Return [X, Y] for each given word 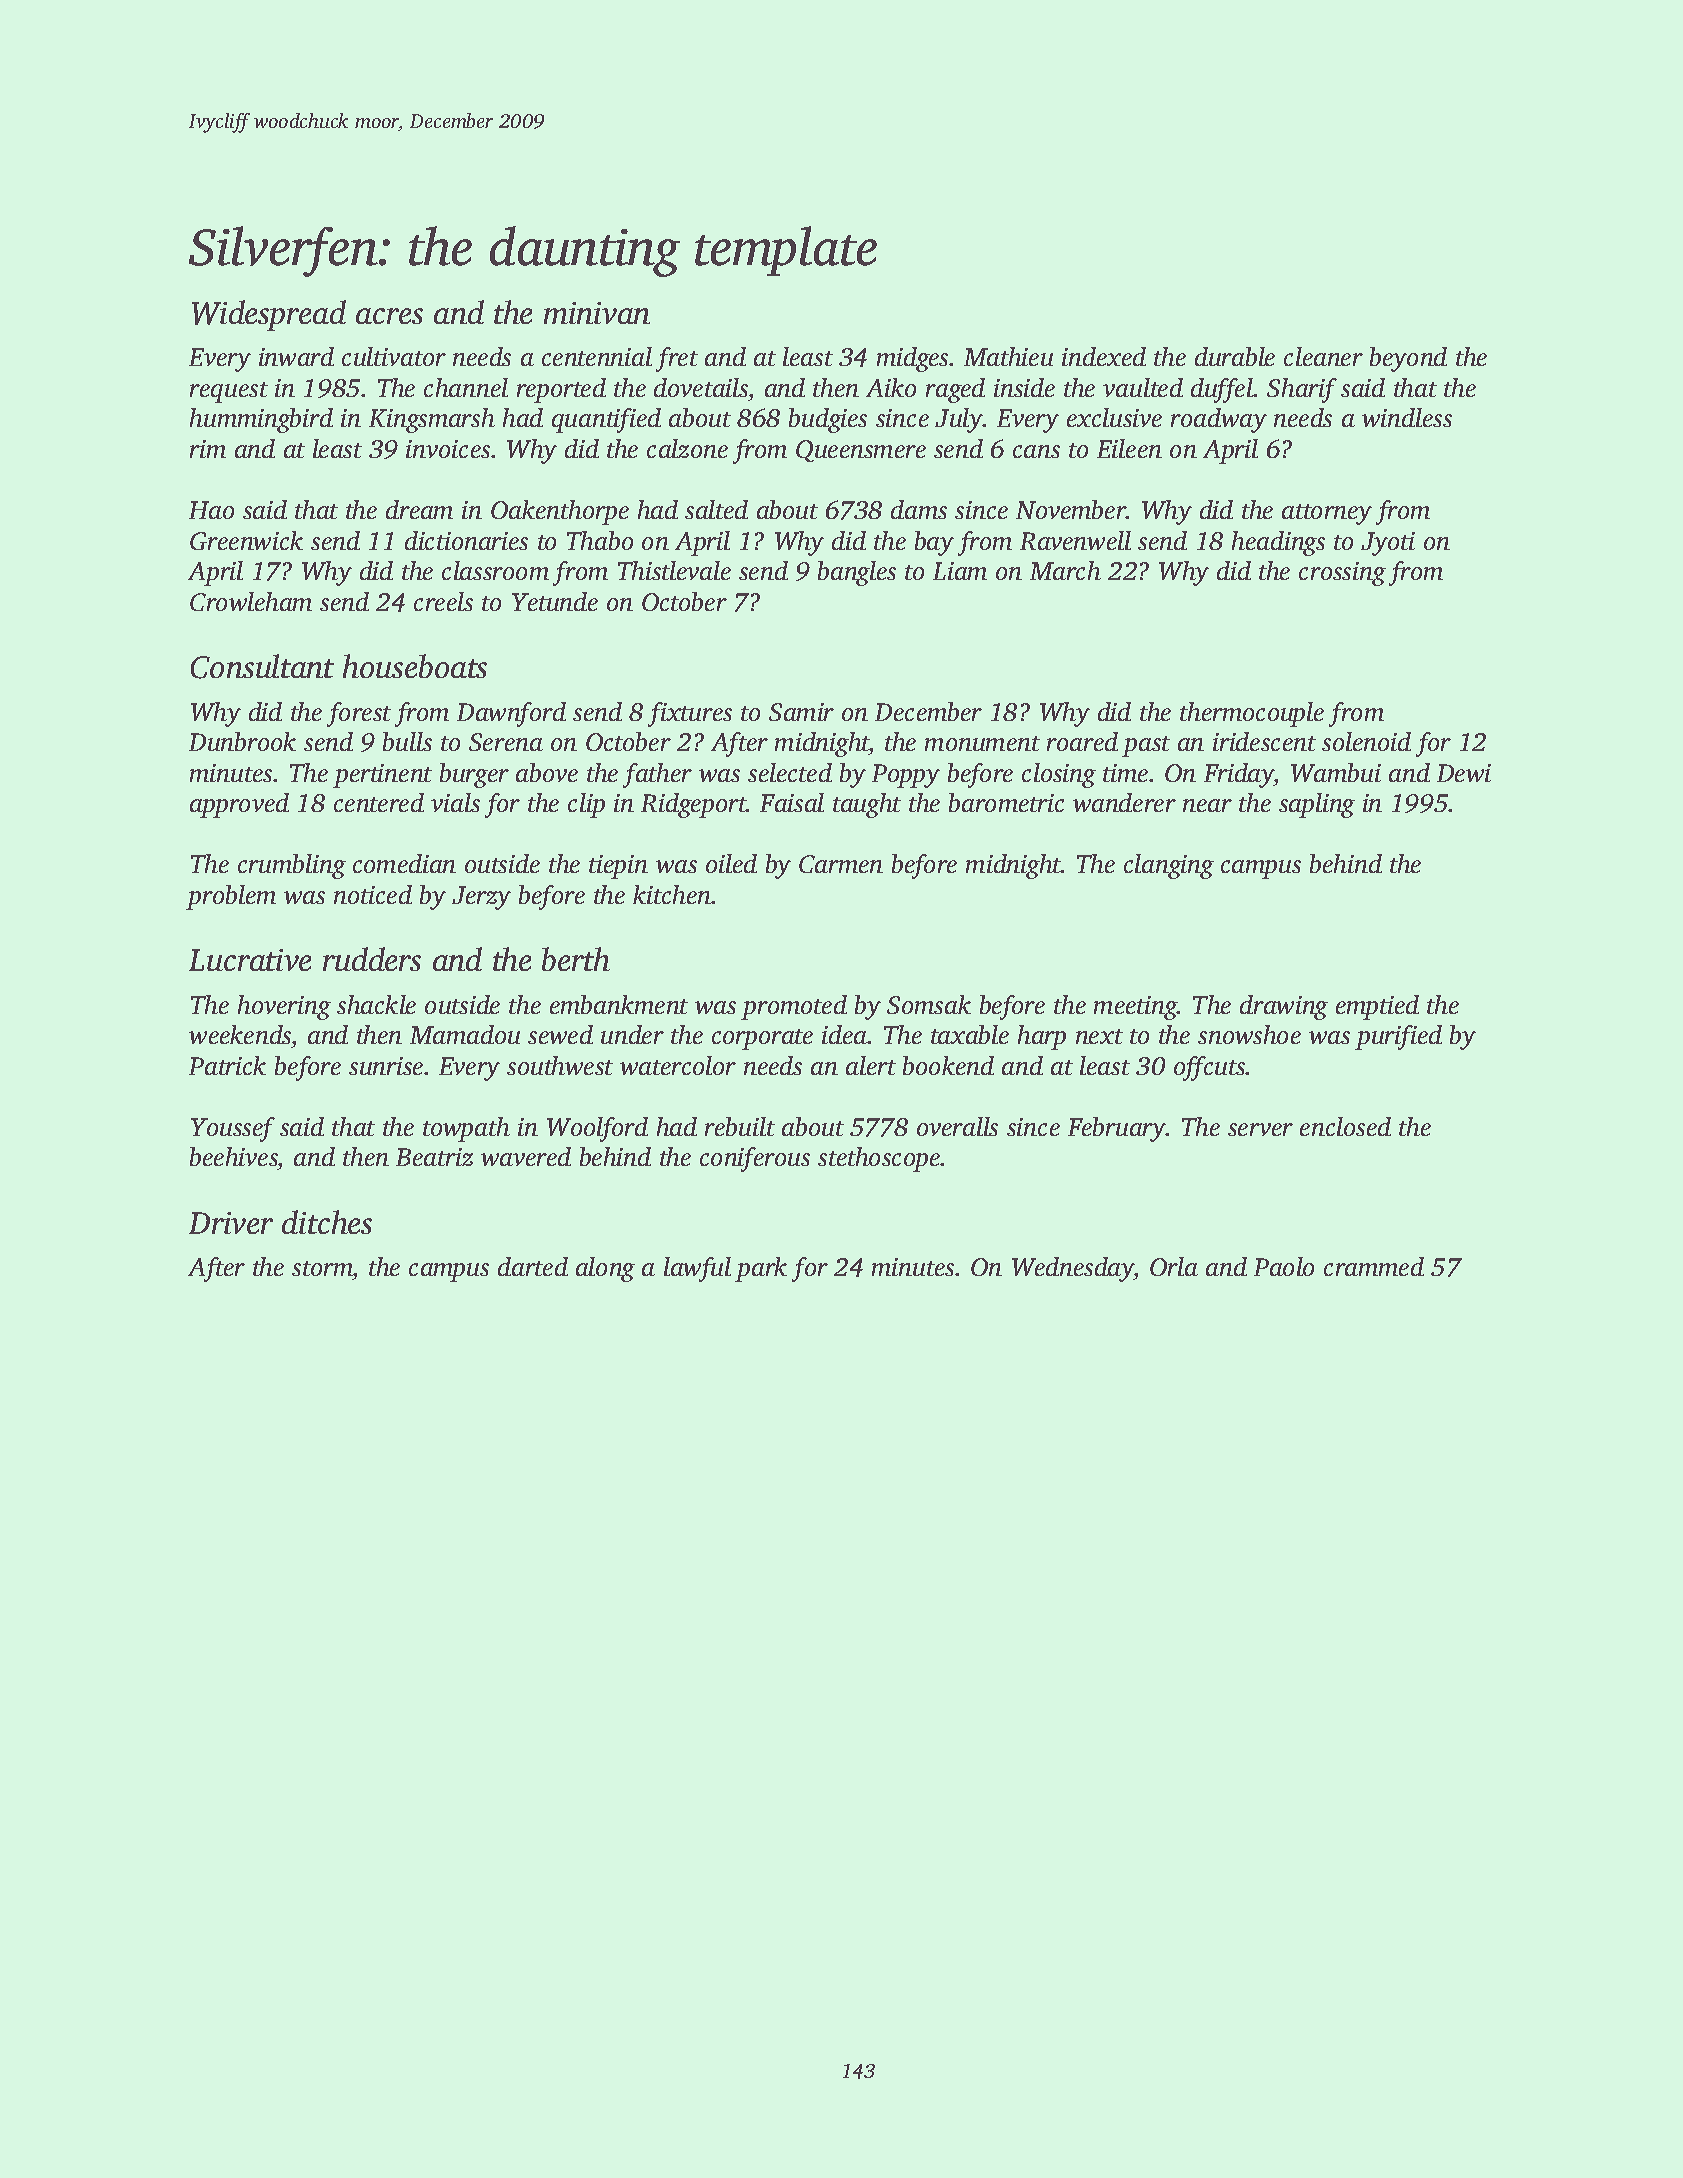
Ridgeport [694, 805]
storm [322, 1270]
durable [1235, 356]
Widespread [269, 315]
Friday [1239, 775]
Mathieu [1008, 356]
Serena [506, 742]
